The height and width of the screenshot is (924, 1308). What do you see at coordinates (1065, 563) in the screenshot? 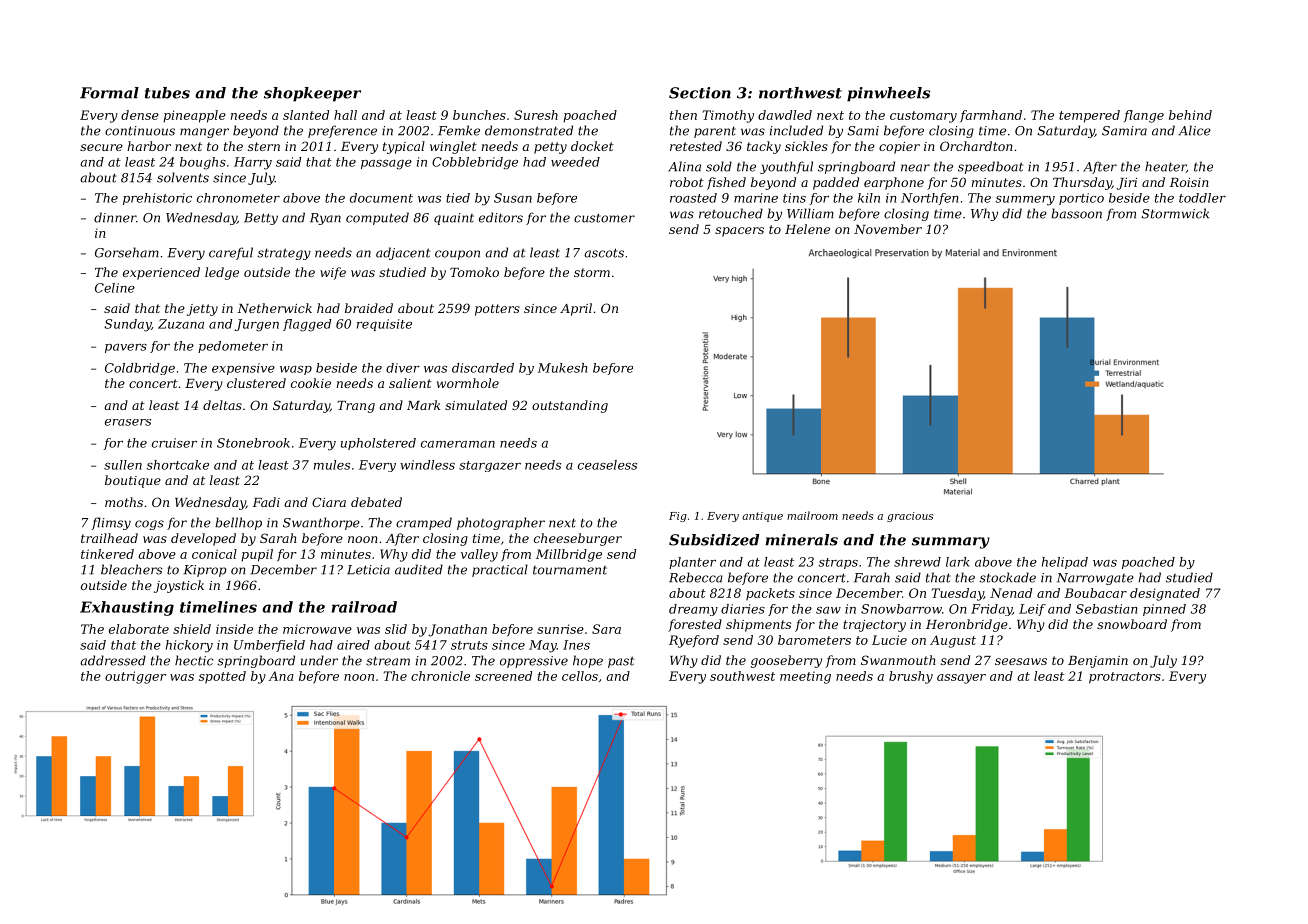
I see `helipad` at bounding box center [1065, 563].
